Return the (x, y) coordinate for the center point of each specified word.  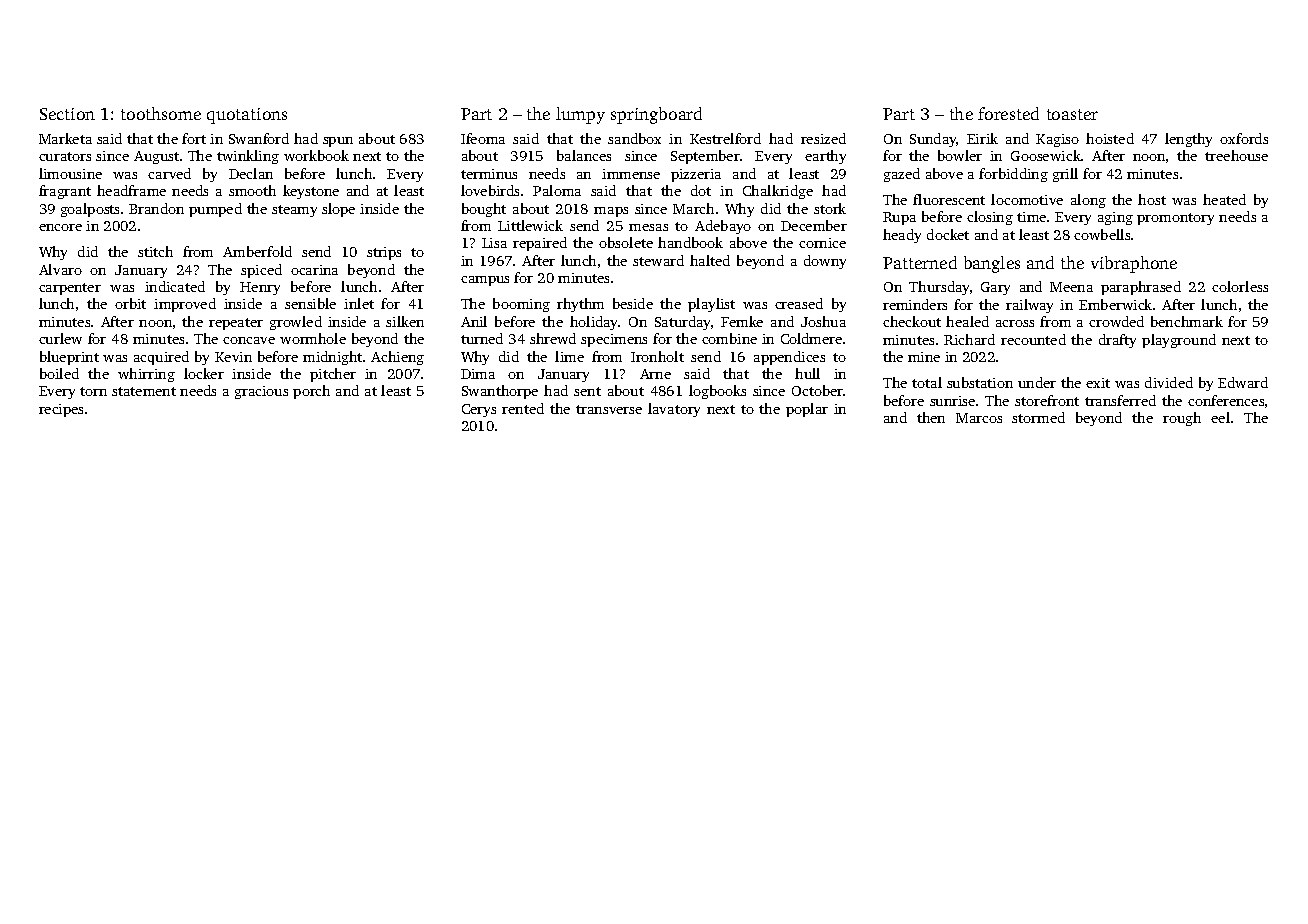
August (156, 157)
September (705, 157)
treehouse (1236, 155)
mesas (648, 227)
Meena (1071, 287)
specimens (614, 340)
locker (204, 373)
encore (60, 227)
